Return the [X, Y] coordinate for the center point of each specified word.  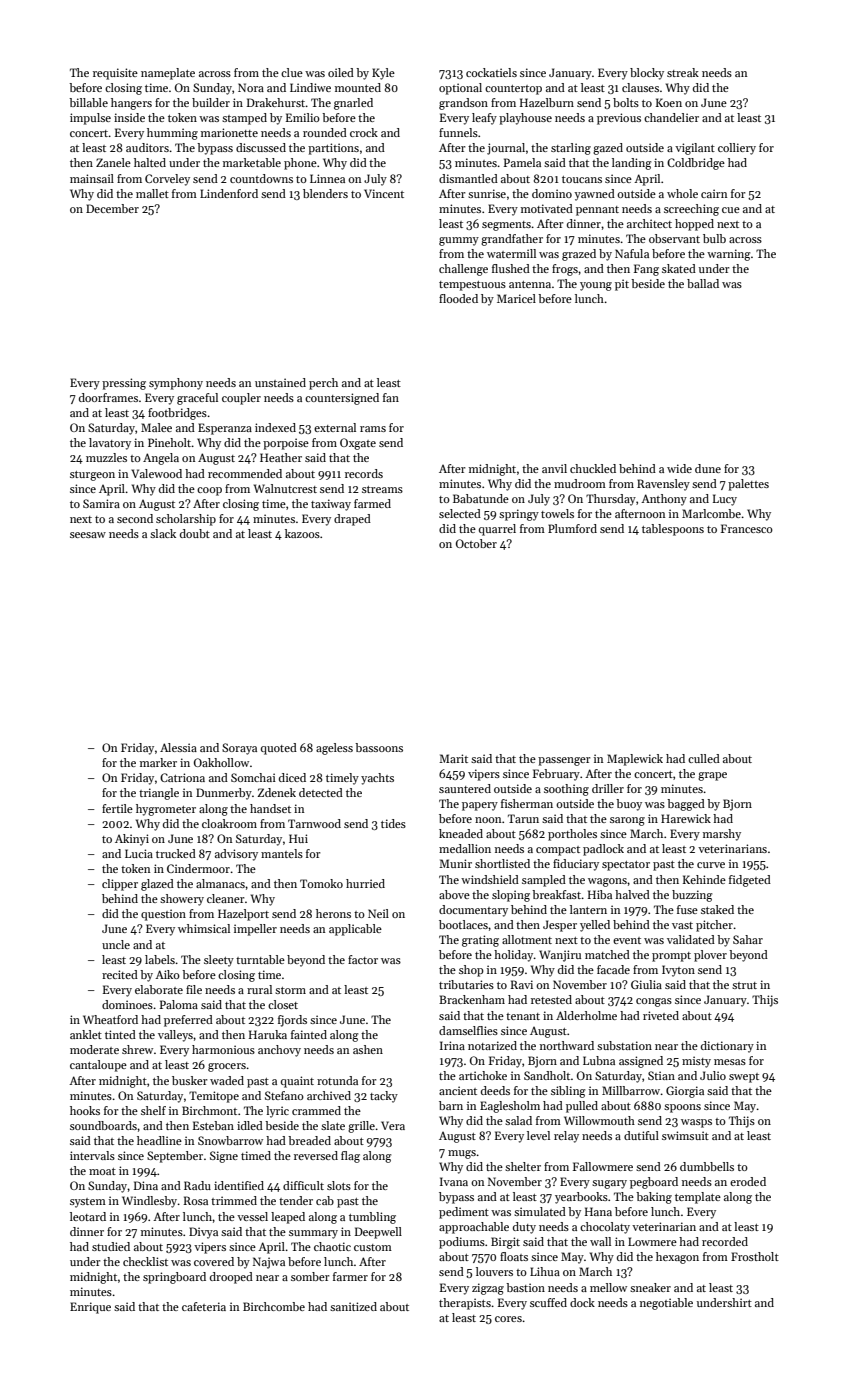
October [476, 543]
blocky [647, 74]
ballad [703, 283]
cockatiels [491, 72]
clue [292, 72]
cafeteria [204, 1306]
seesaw [88, 535]
